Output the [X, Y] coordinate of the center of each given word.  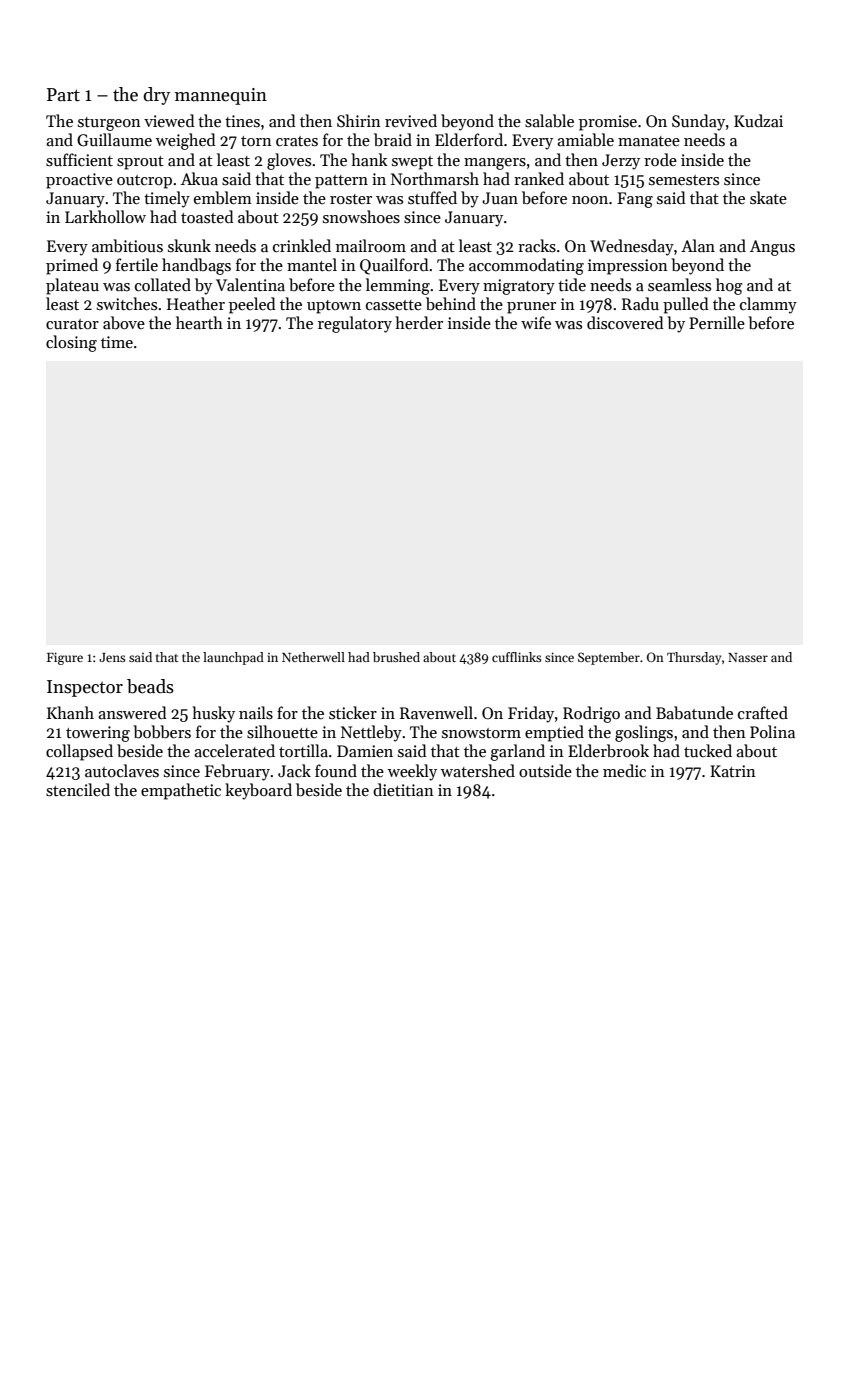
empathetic [181, 791]
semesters [684, 180]
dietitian [403, 789]
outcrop [144, 182]
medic [624, 770]
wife [536, 322]
